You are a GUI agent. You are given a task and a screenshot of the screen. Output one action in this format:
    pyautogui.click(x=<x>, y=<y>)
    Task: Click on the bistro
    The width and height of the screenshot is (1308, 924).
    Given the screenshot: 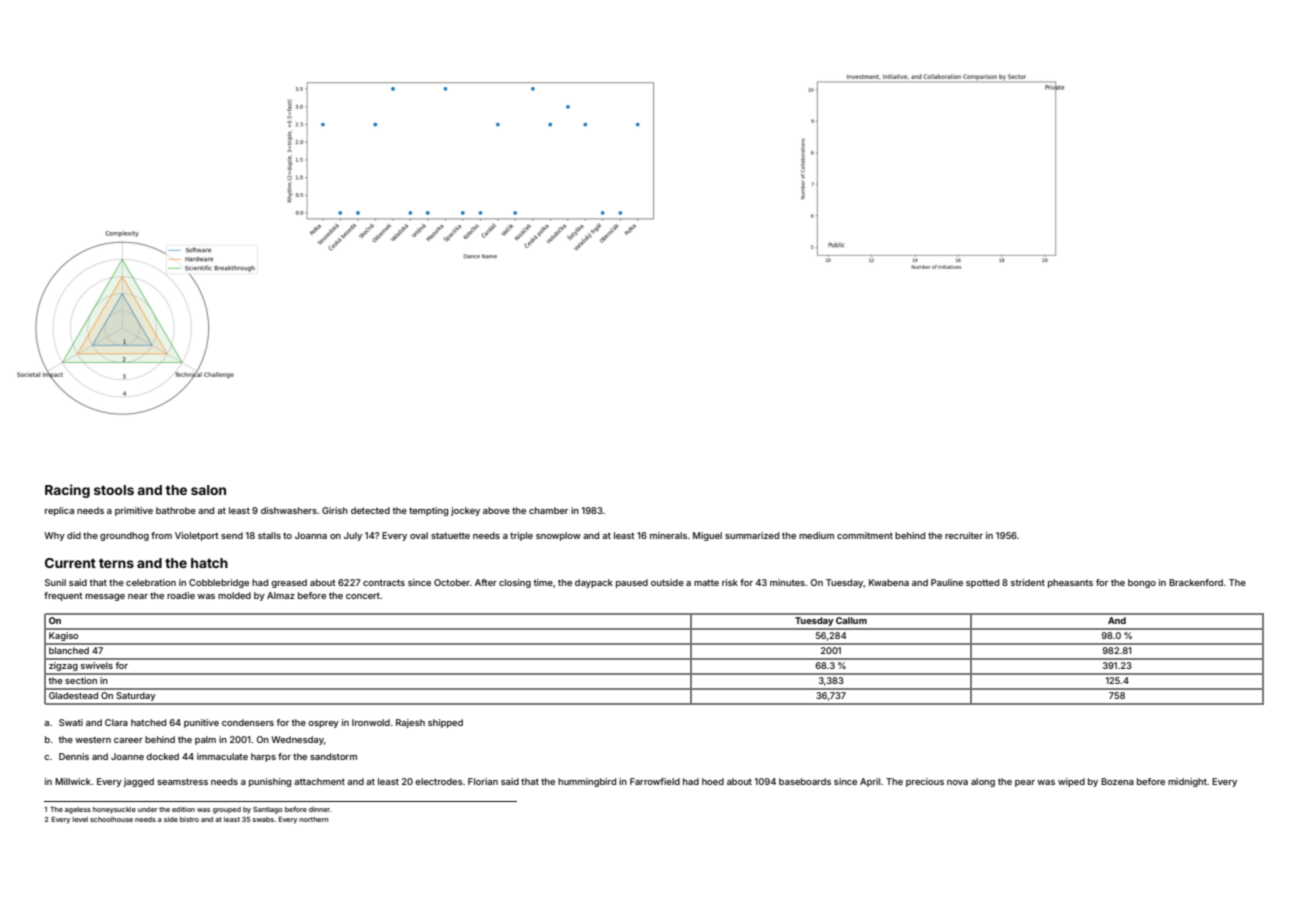 What is the action you would take?
    pyautogui.click(x=189, y=819)
